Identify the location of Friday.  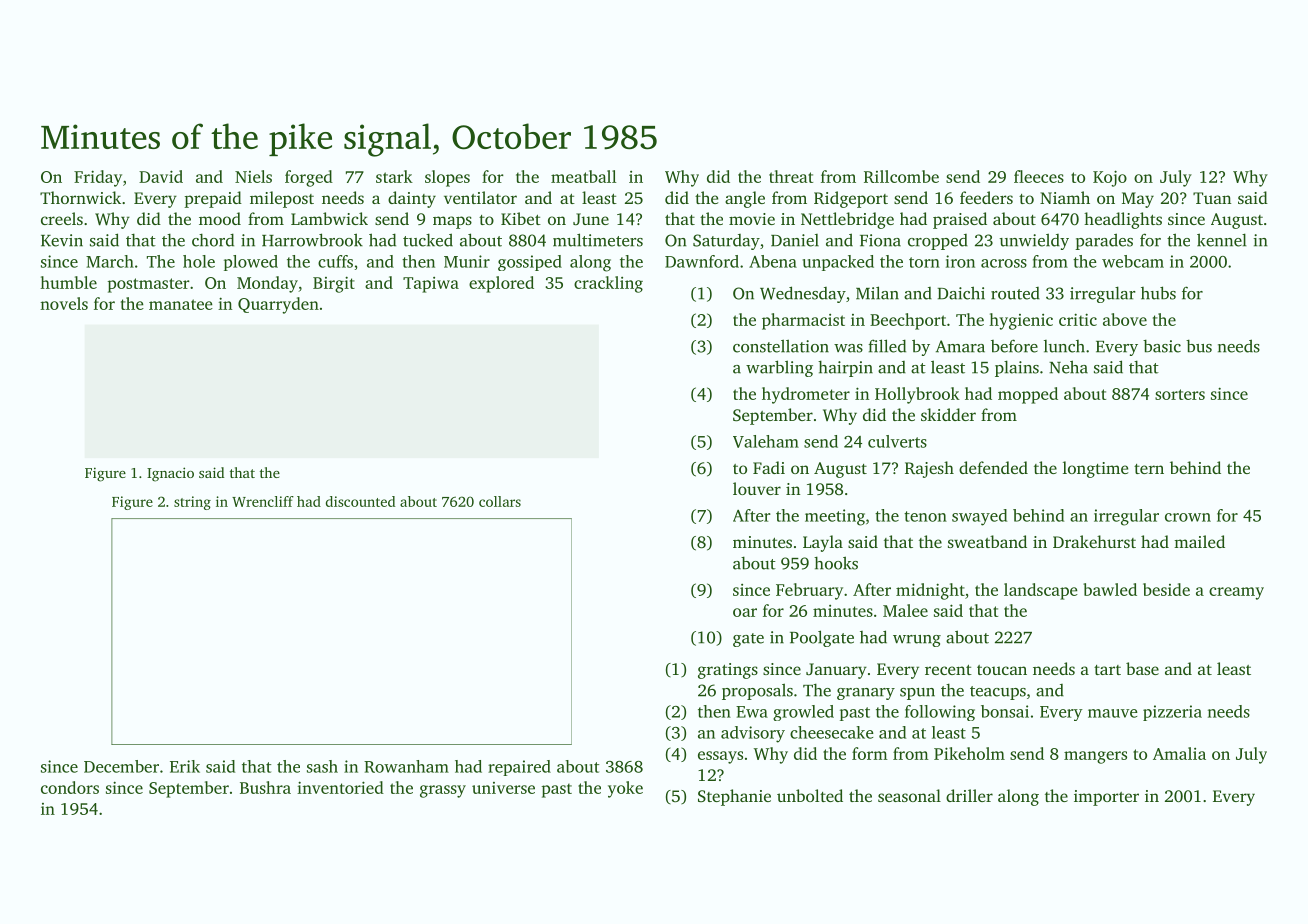
(98, 178).
